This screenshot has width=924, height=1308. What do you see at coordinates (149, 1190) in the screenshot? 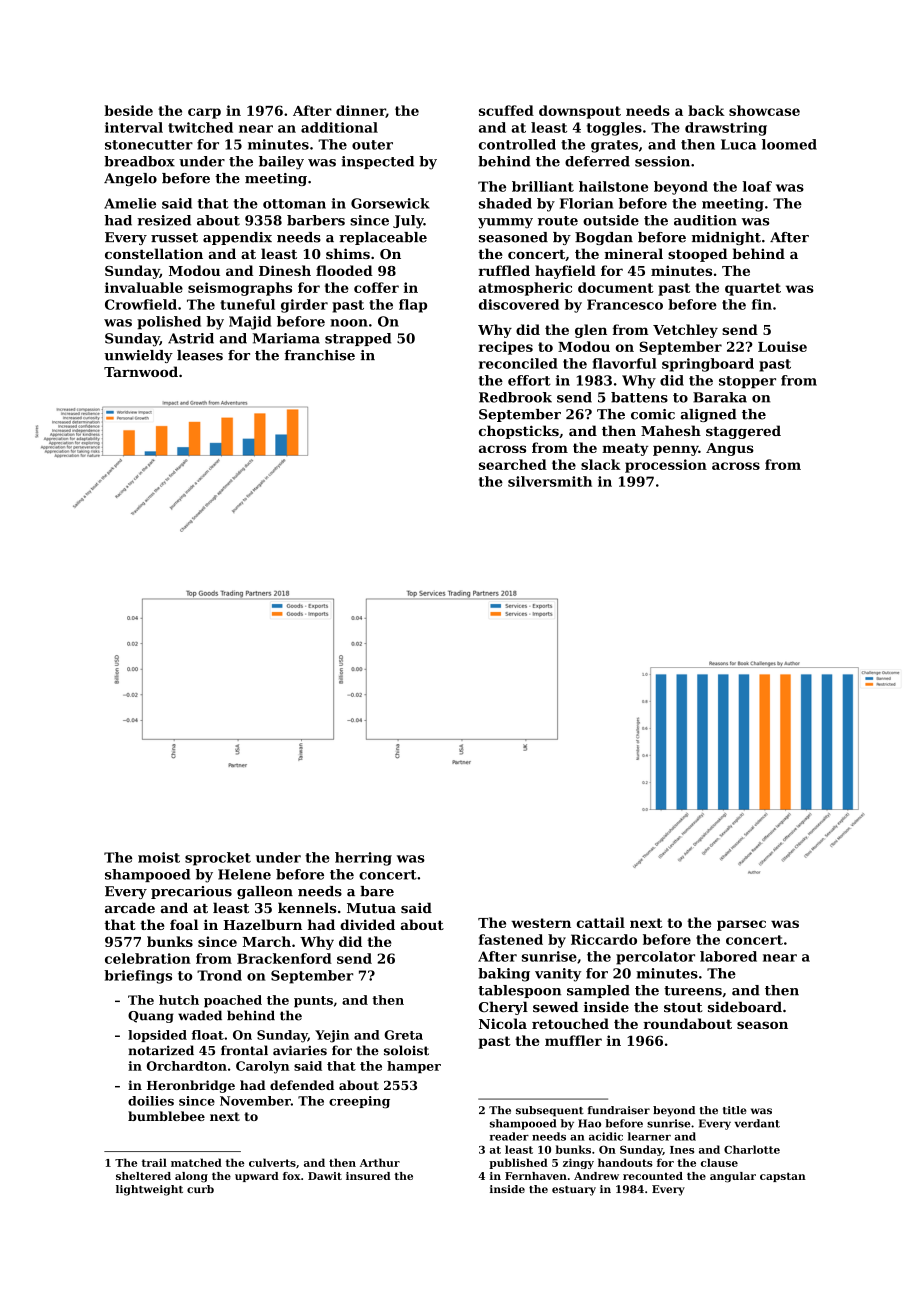
I see `lightweight` at bounding box center [149, 1190].
